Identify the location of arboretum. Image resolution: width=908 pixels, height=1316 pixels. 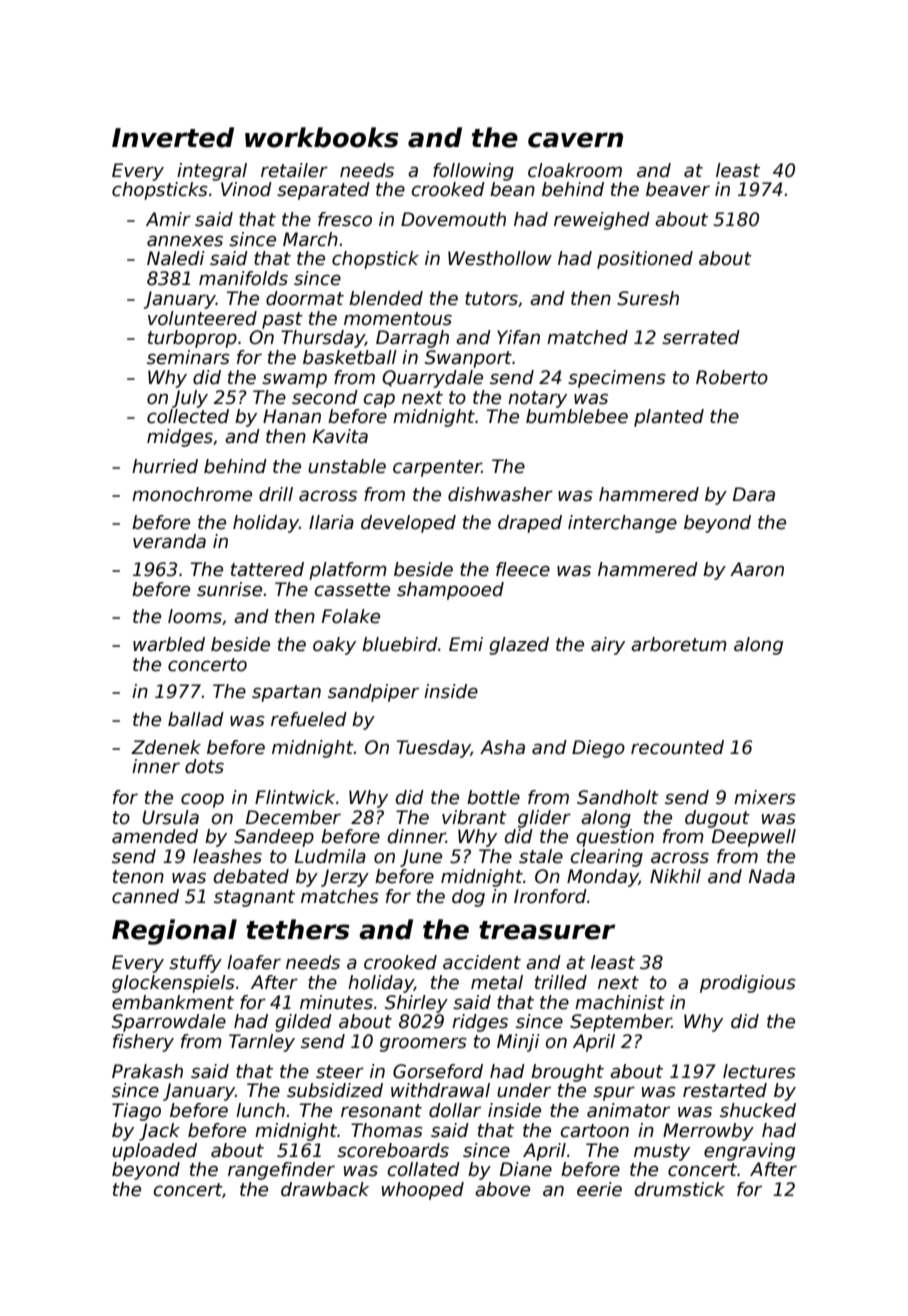
(679, 644).
